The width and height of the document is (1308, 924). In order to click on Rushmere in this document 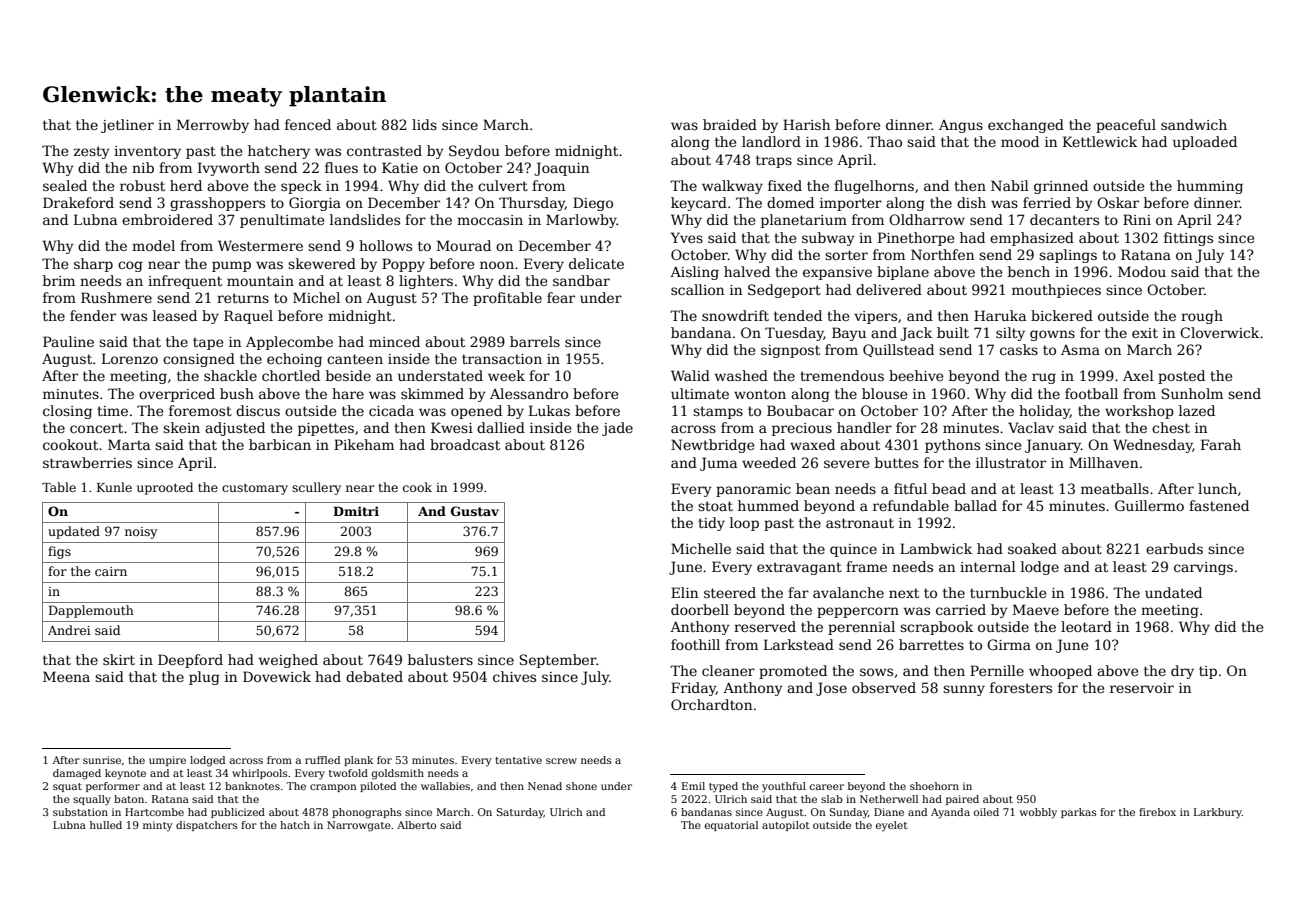, I will do `click(116, 297)`.
